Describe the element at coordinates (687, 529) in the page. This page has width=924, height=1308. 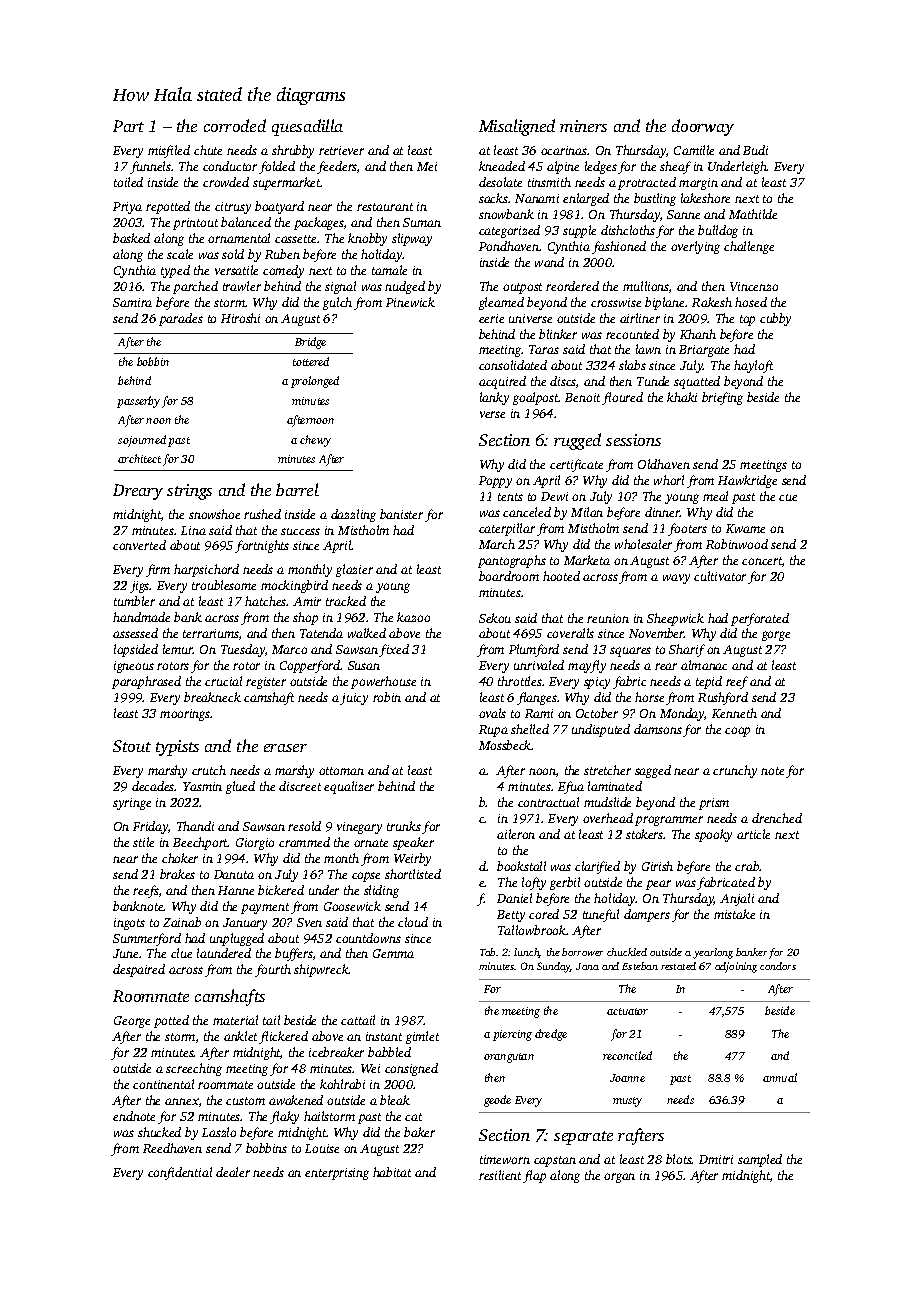
I see `footers` at that location.
